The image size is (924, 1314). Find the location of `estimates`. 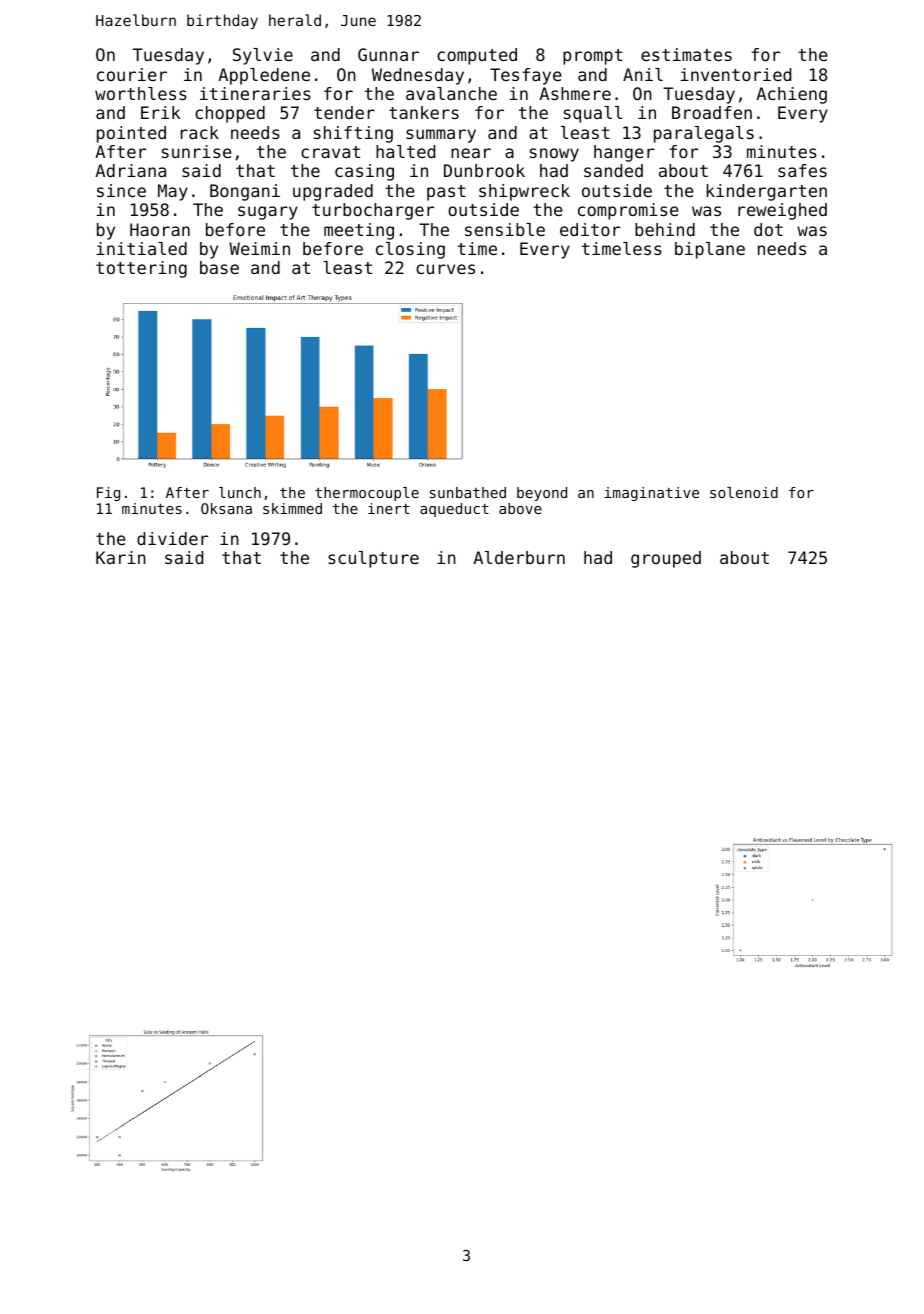

estimates is located at coordinates (686, 54).
